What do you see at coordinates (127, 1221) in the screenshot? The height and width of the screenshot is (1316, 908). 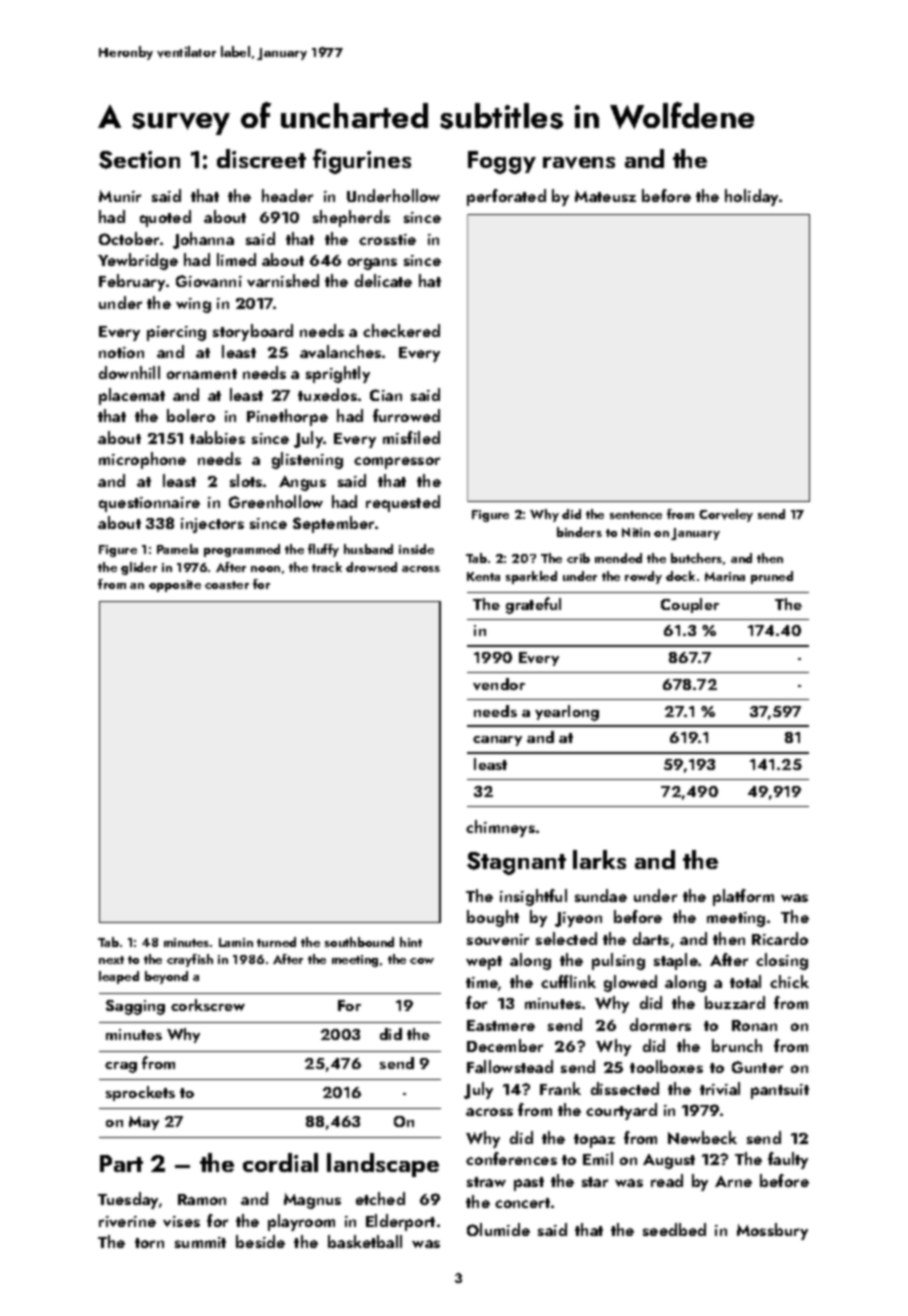 I see `riverine` at bounding box center [127, 1221].
